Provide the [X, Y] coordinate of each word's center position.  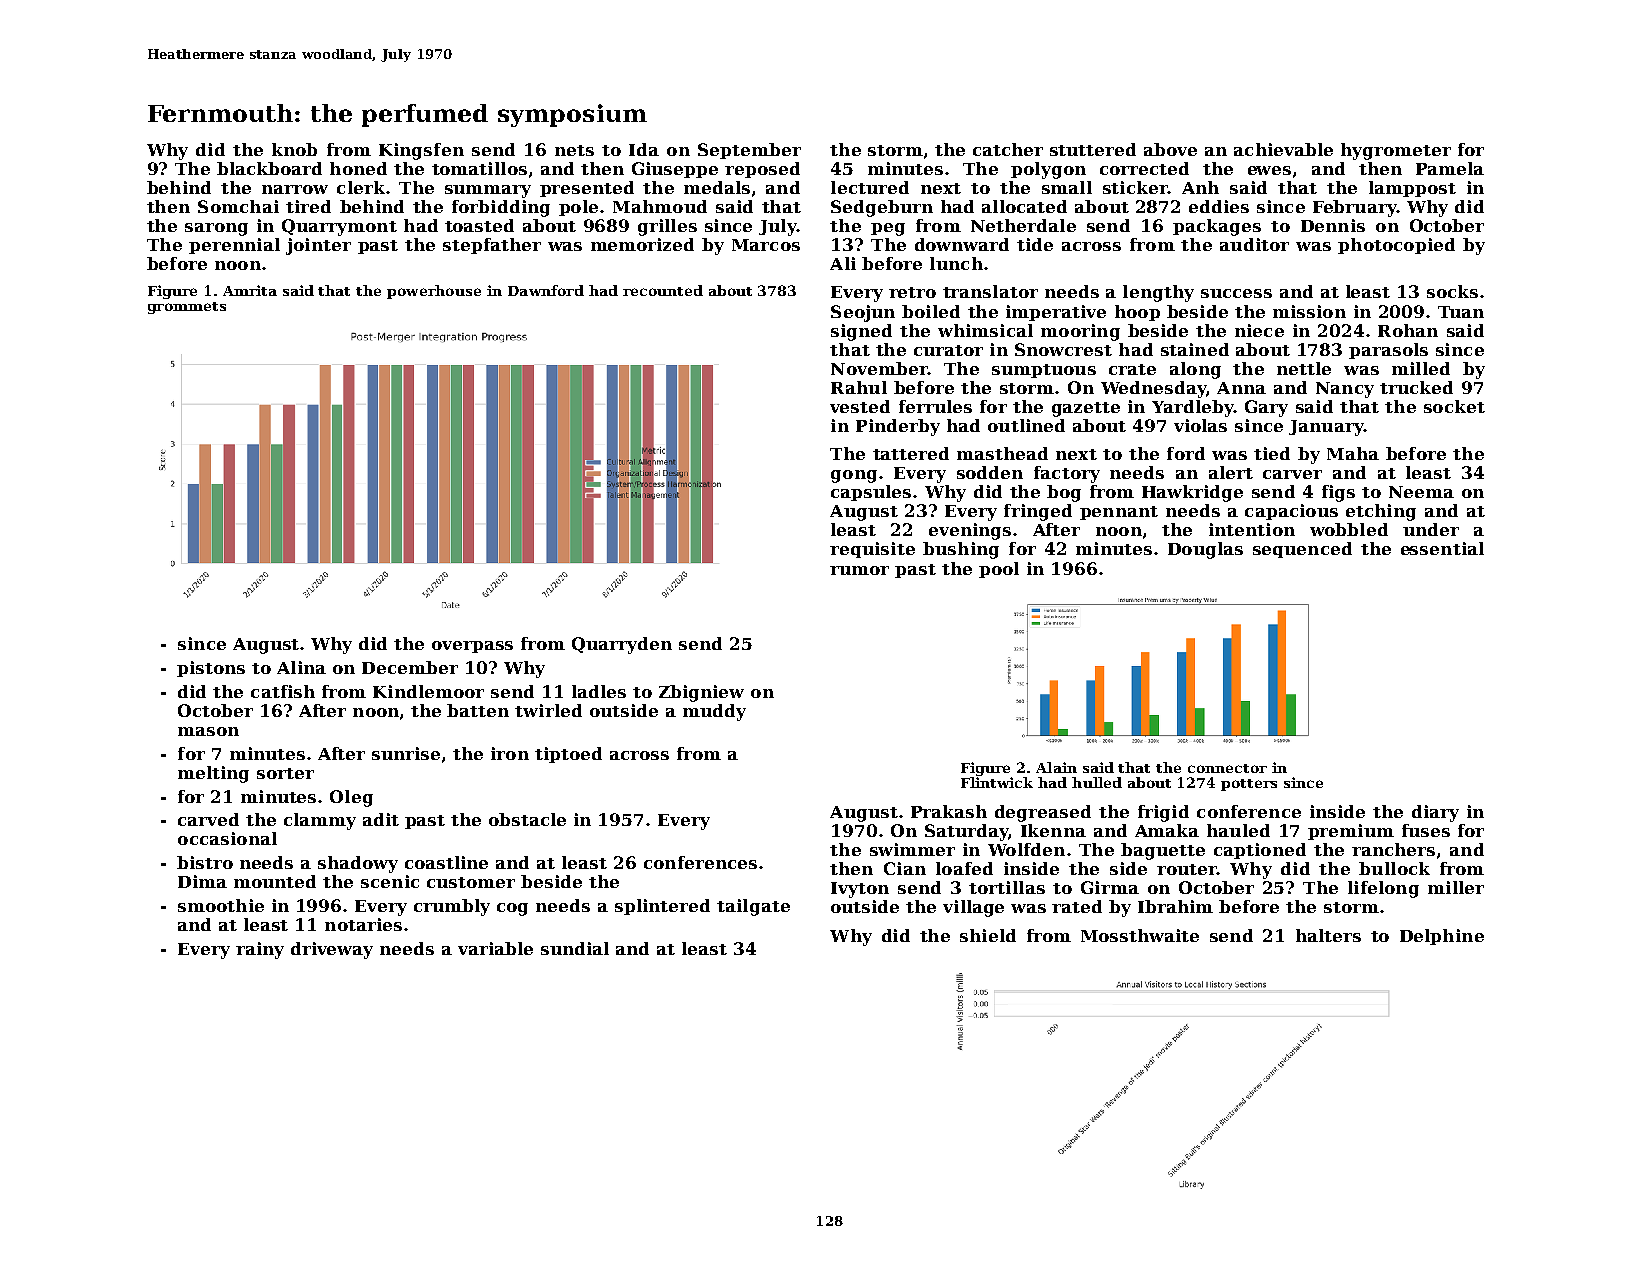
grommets [187, 308]
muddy [714, 712]
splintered [662, 907]
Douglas [1205, 550]
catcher [1008, 149]
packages [1217, 227]
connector [1227, 768]
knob [294, 149]
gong [854, 476]
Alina [301, 667]
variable [495, 948]
